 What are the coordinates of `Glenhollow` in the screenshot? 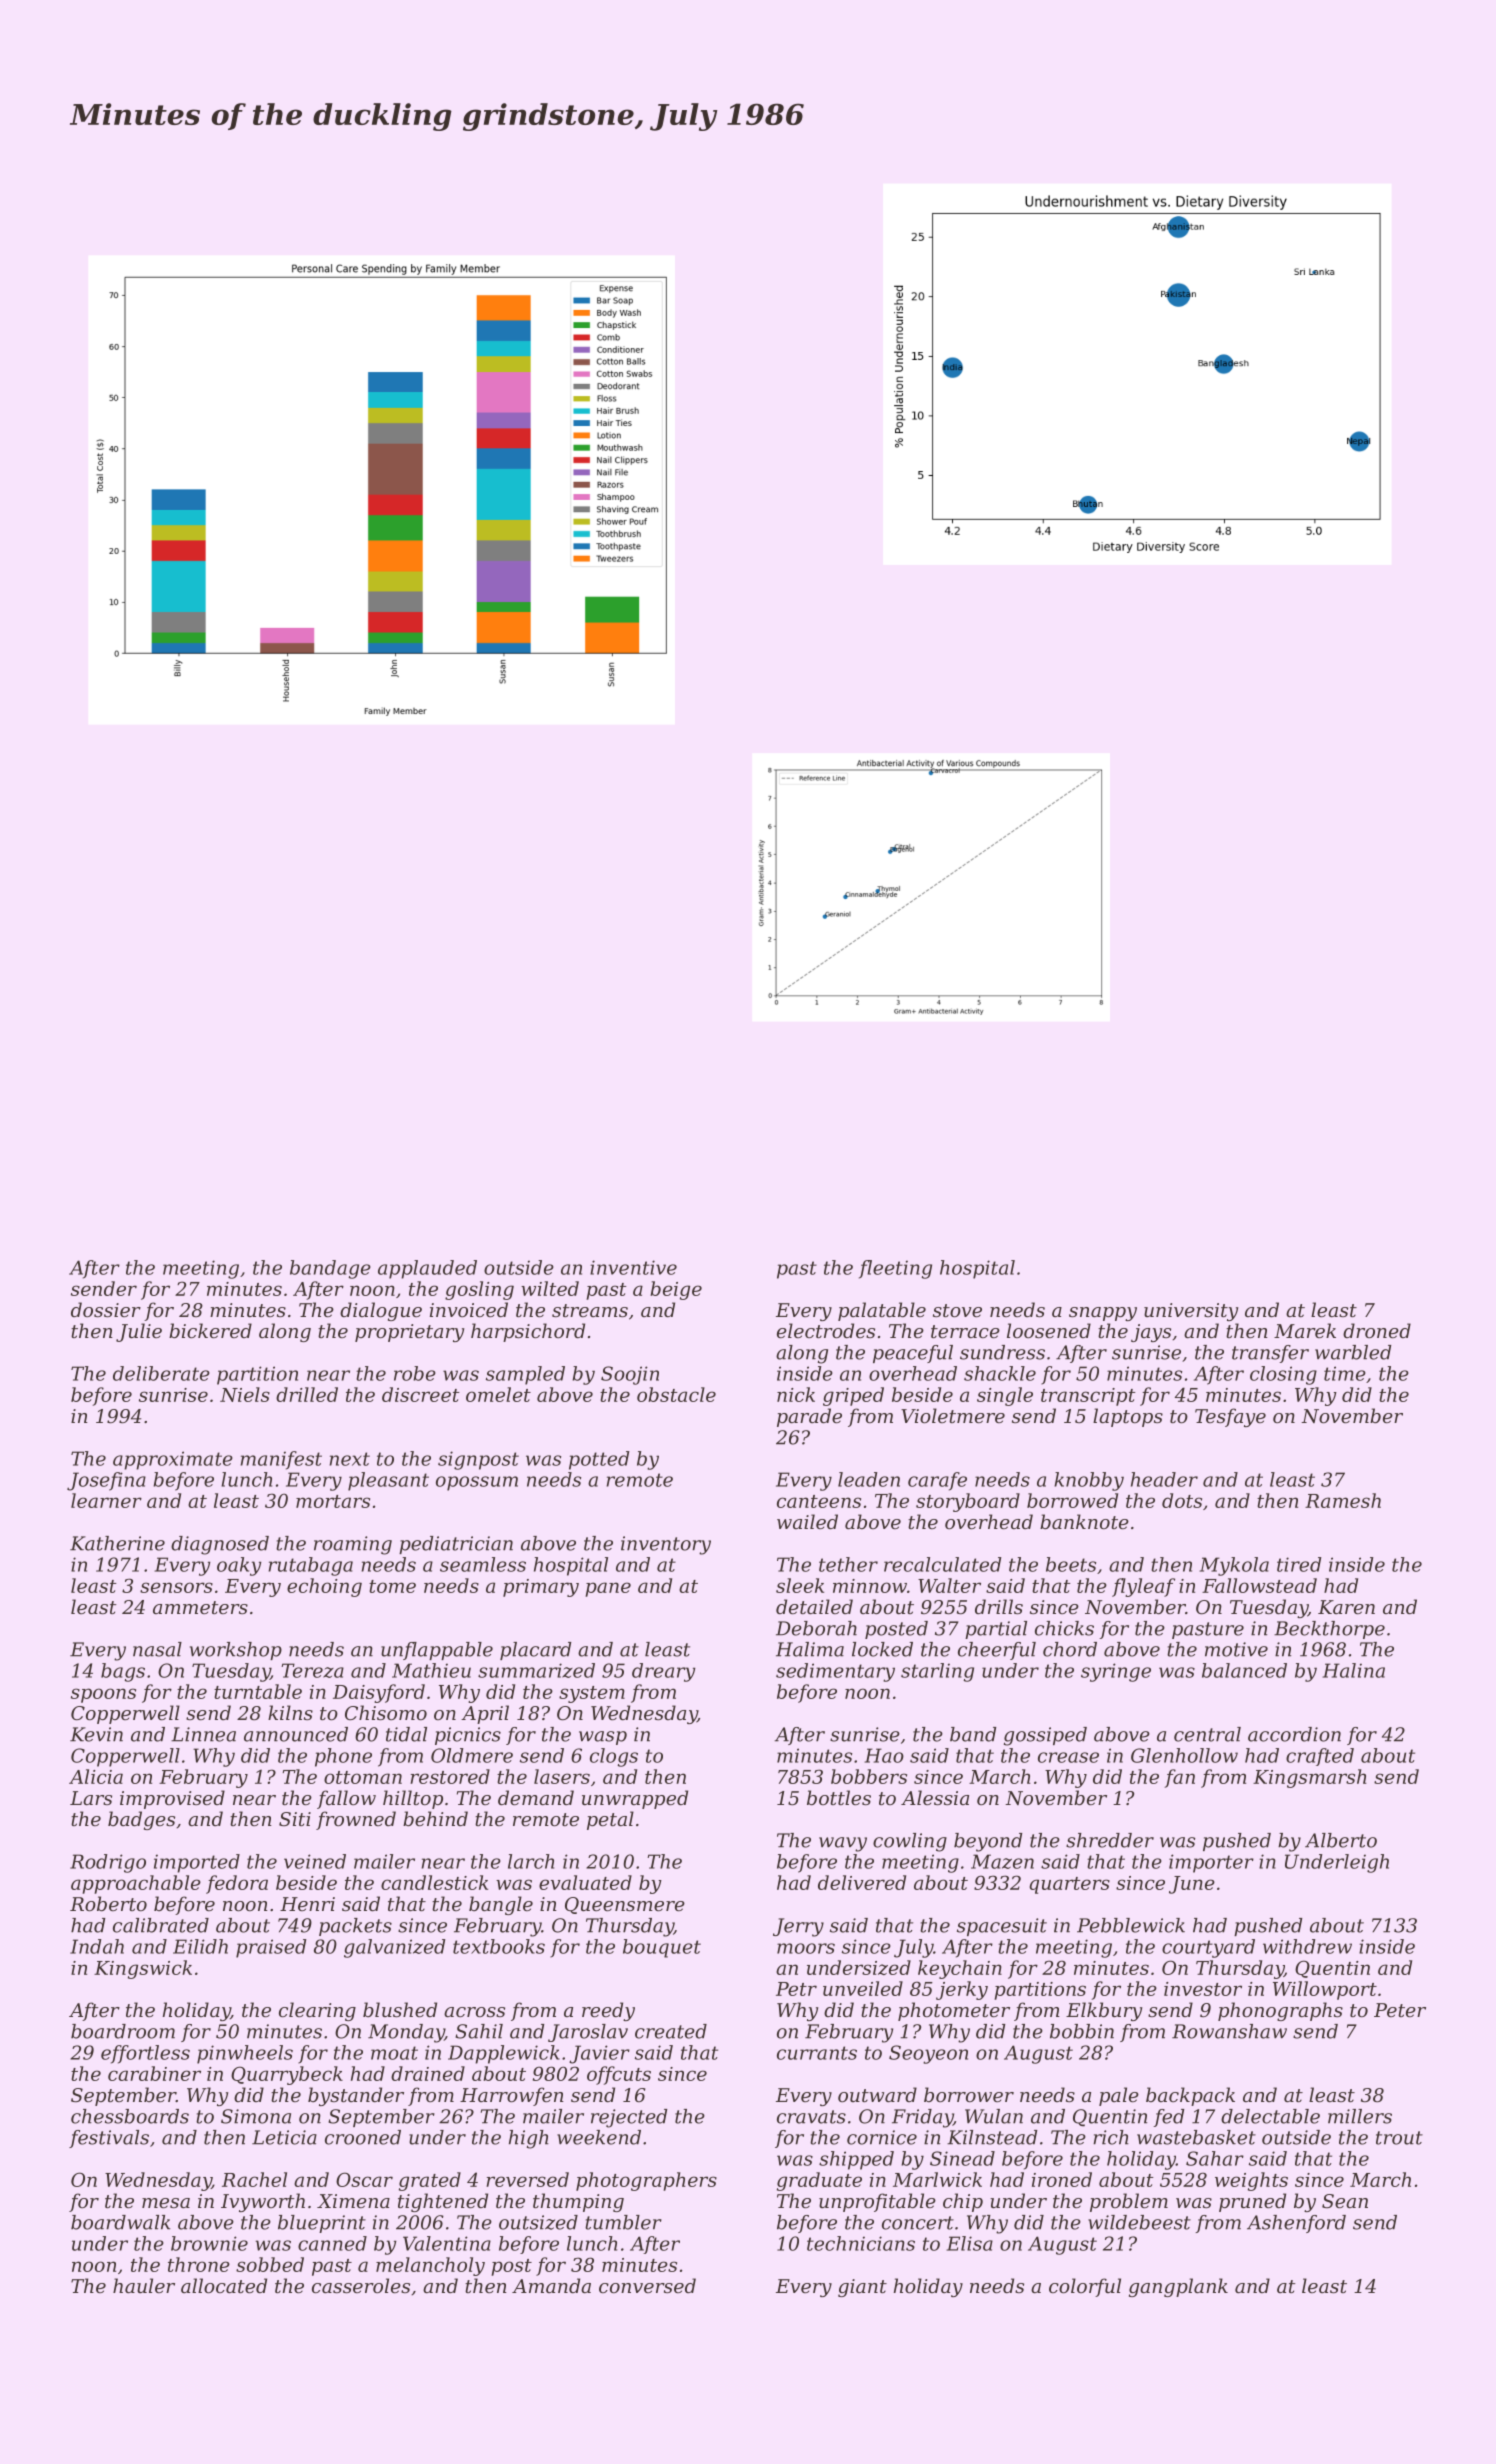 It's located at (1184, 1755).
